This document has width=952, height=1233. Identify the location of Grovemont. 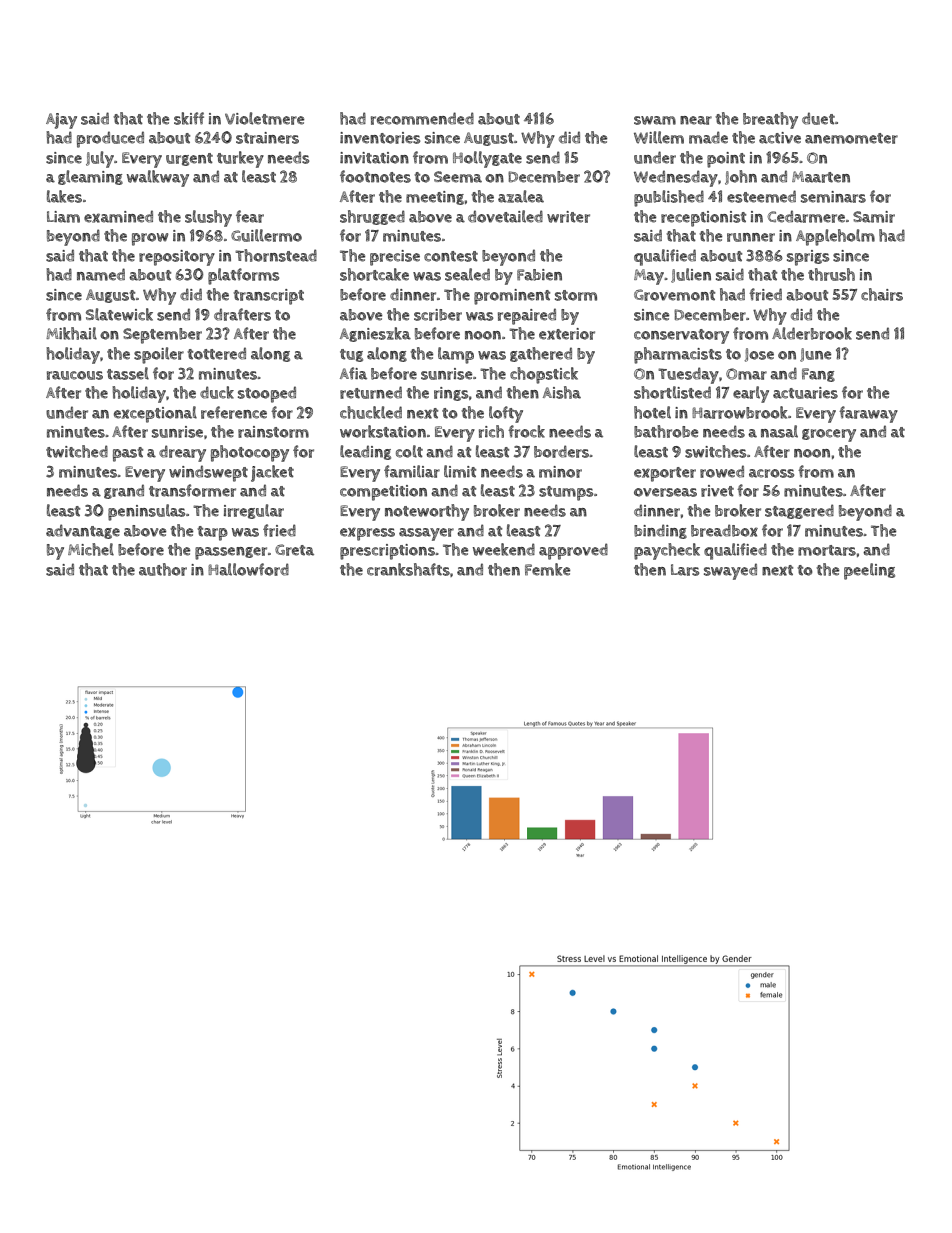
(674, 295).
